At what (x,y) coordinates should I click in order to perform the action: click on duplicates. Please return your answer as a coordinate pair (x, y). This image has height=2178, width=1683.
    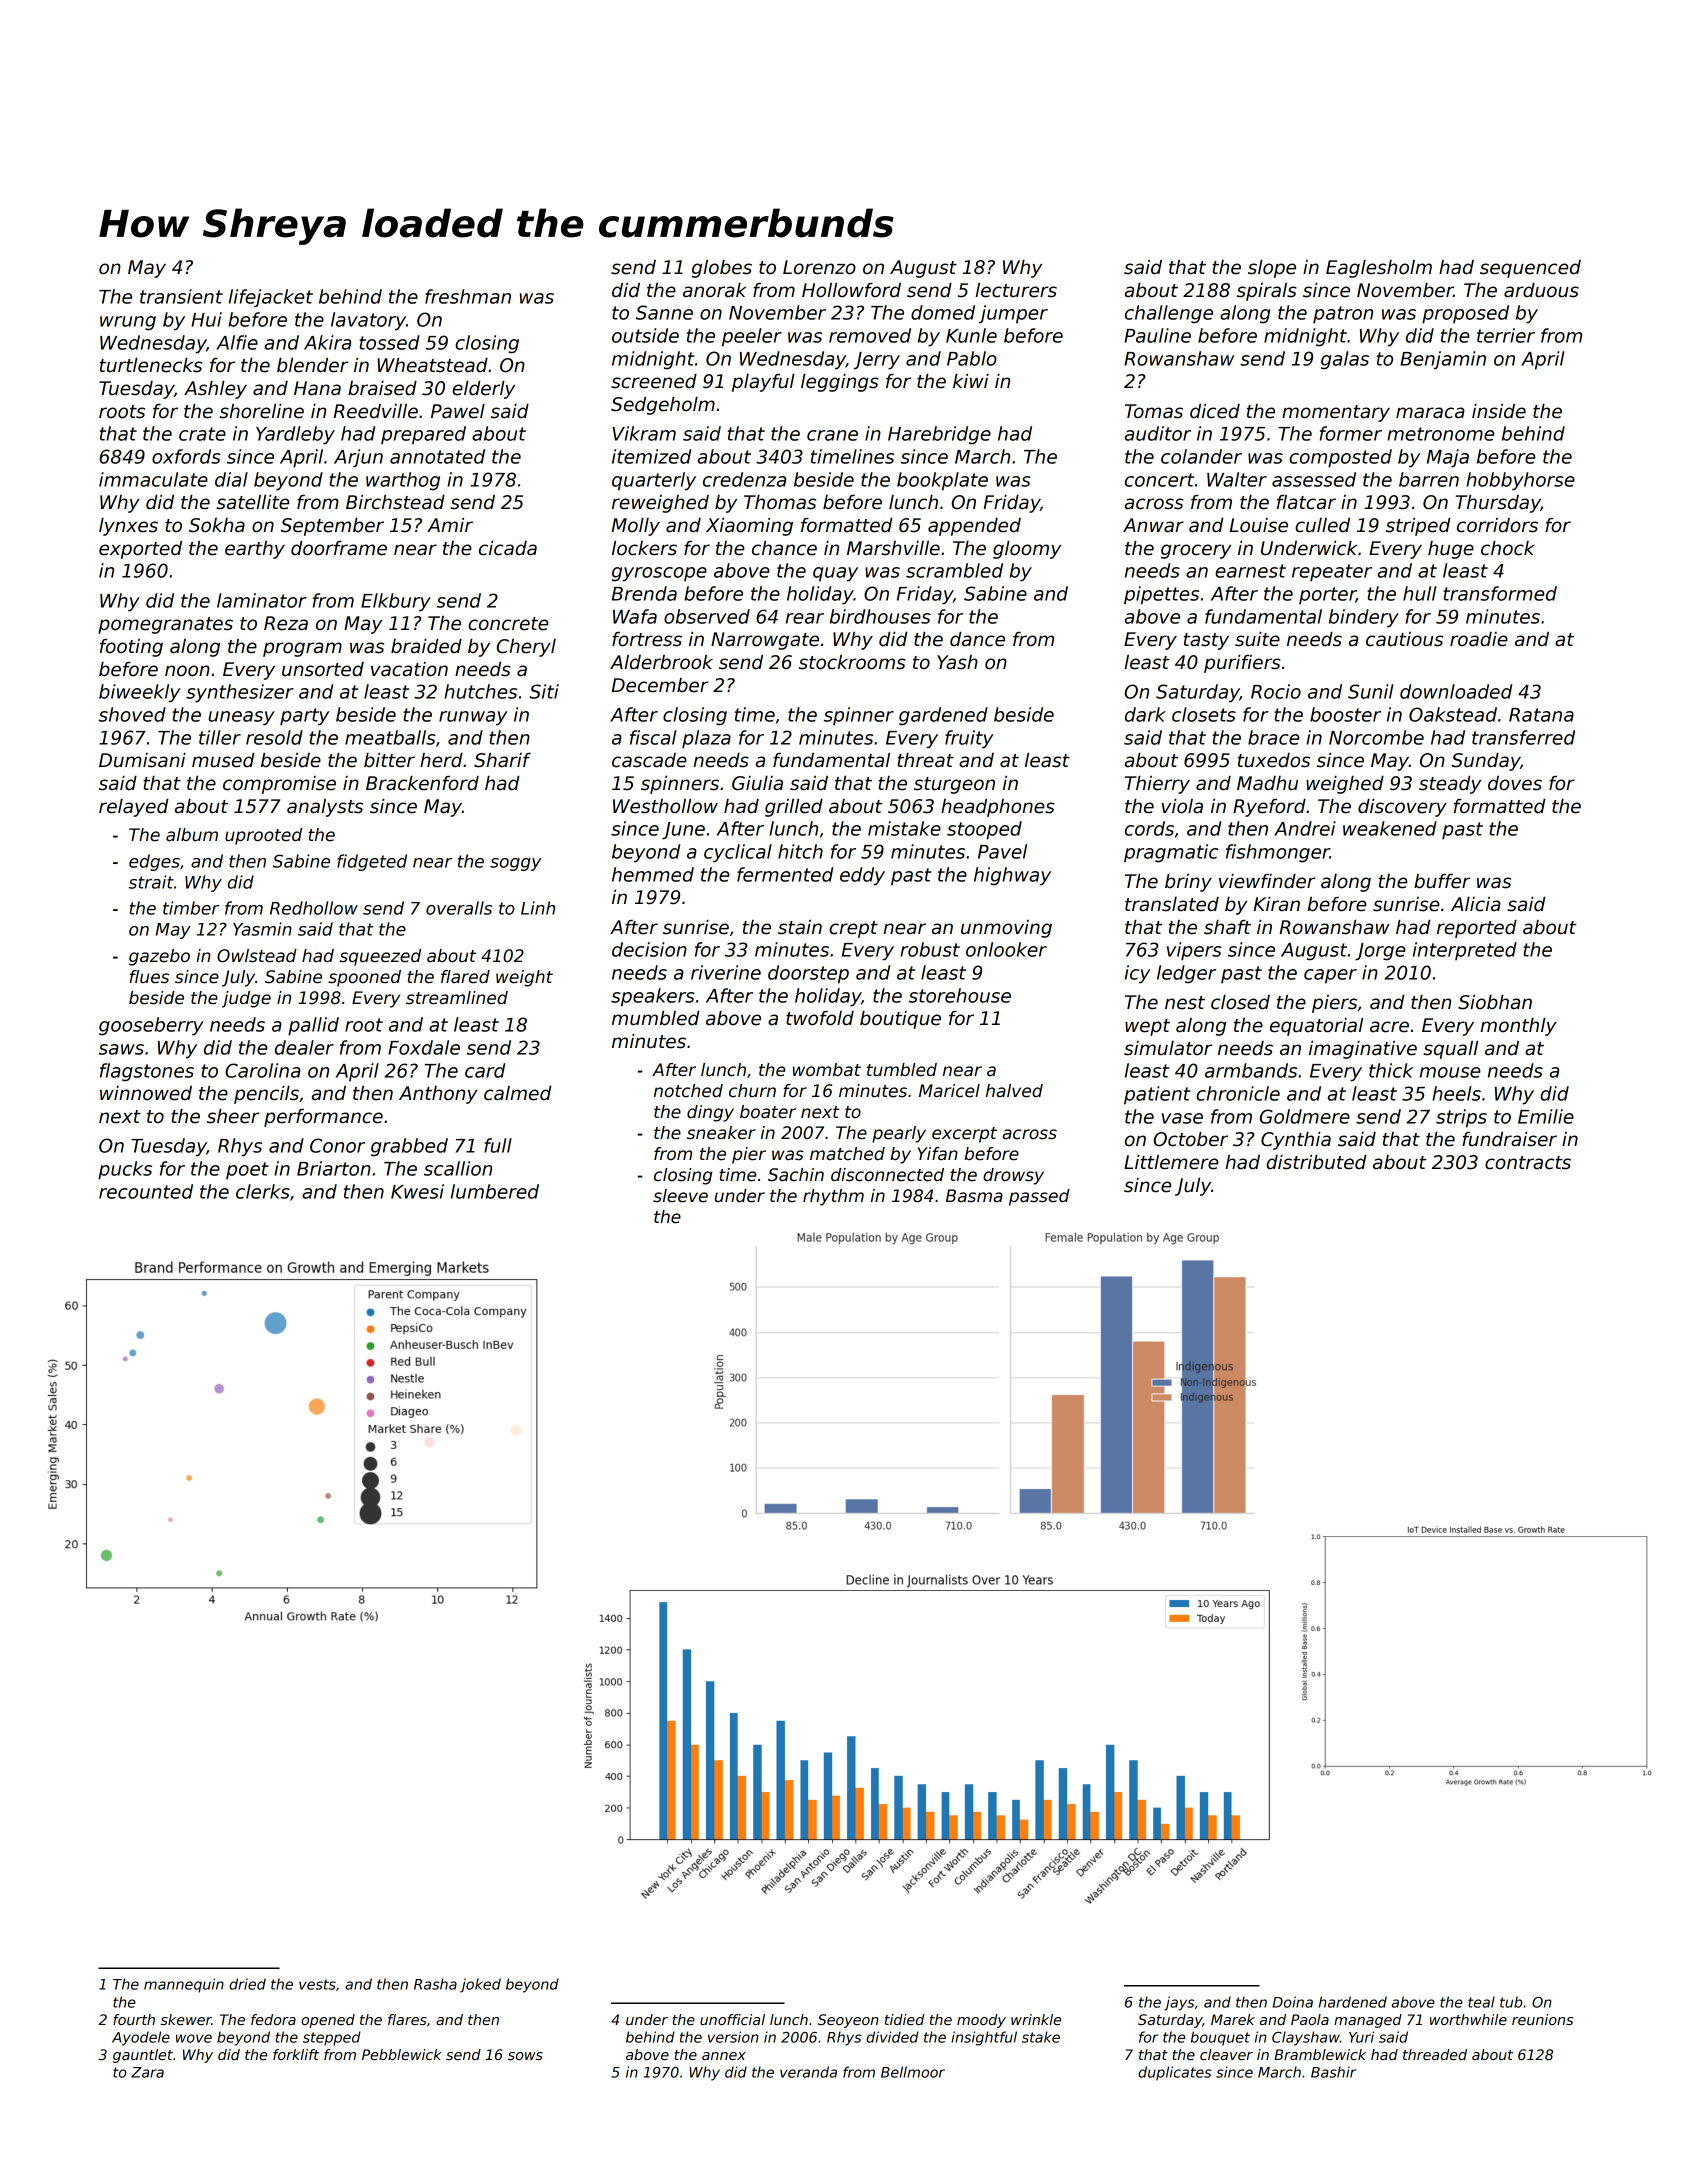
    Looking at the image, I should click on (1174, 2073).
